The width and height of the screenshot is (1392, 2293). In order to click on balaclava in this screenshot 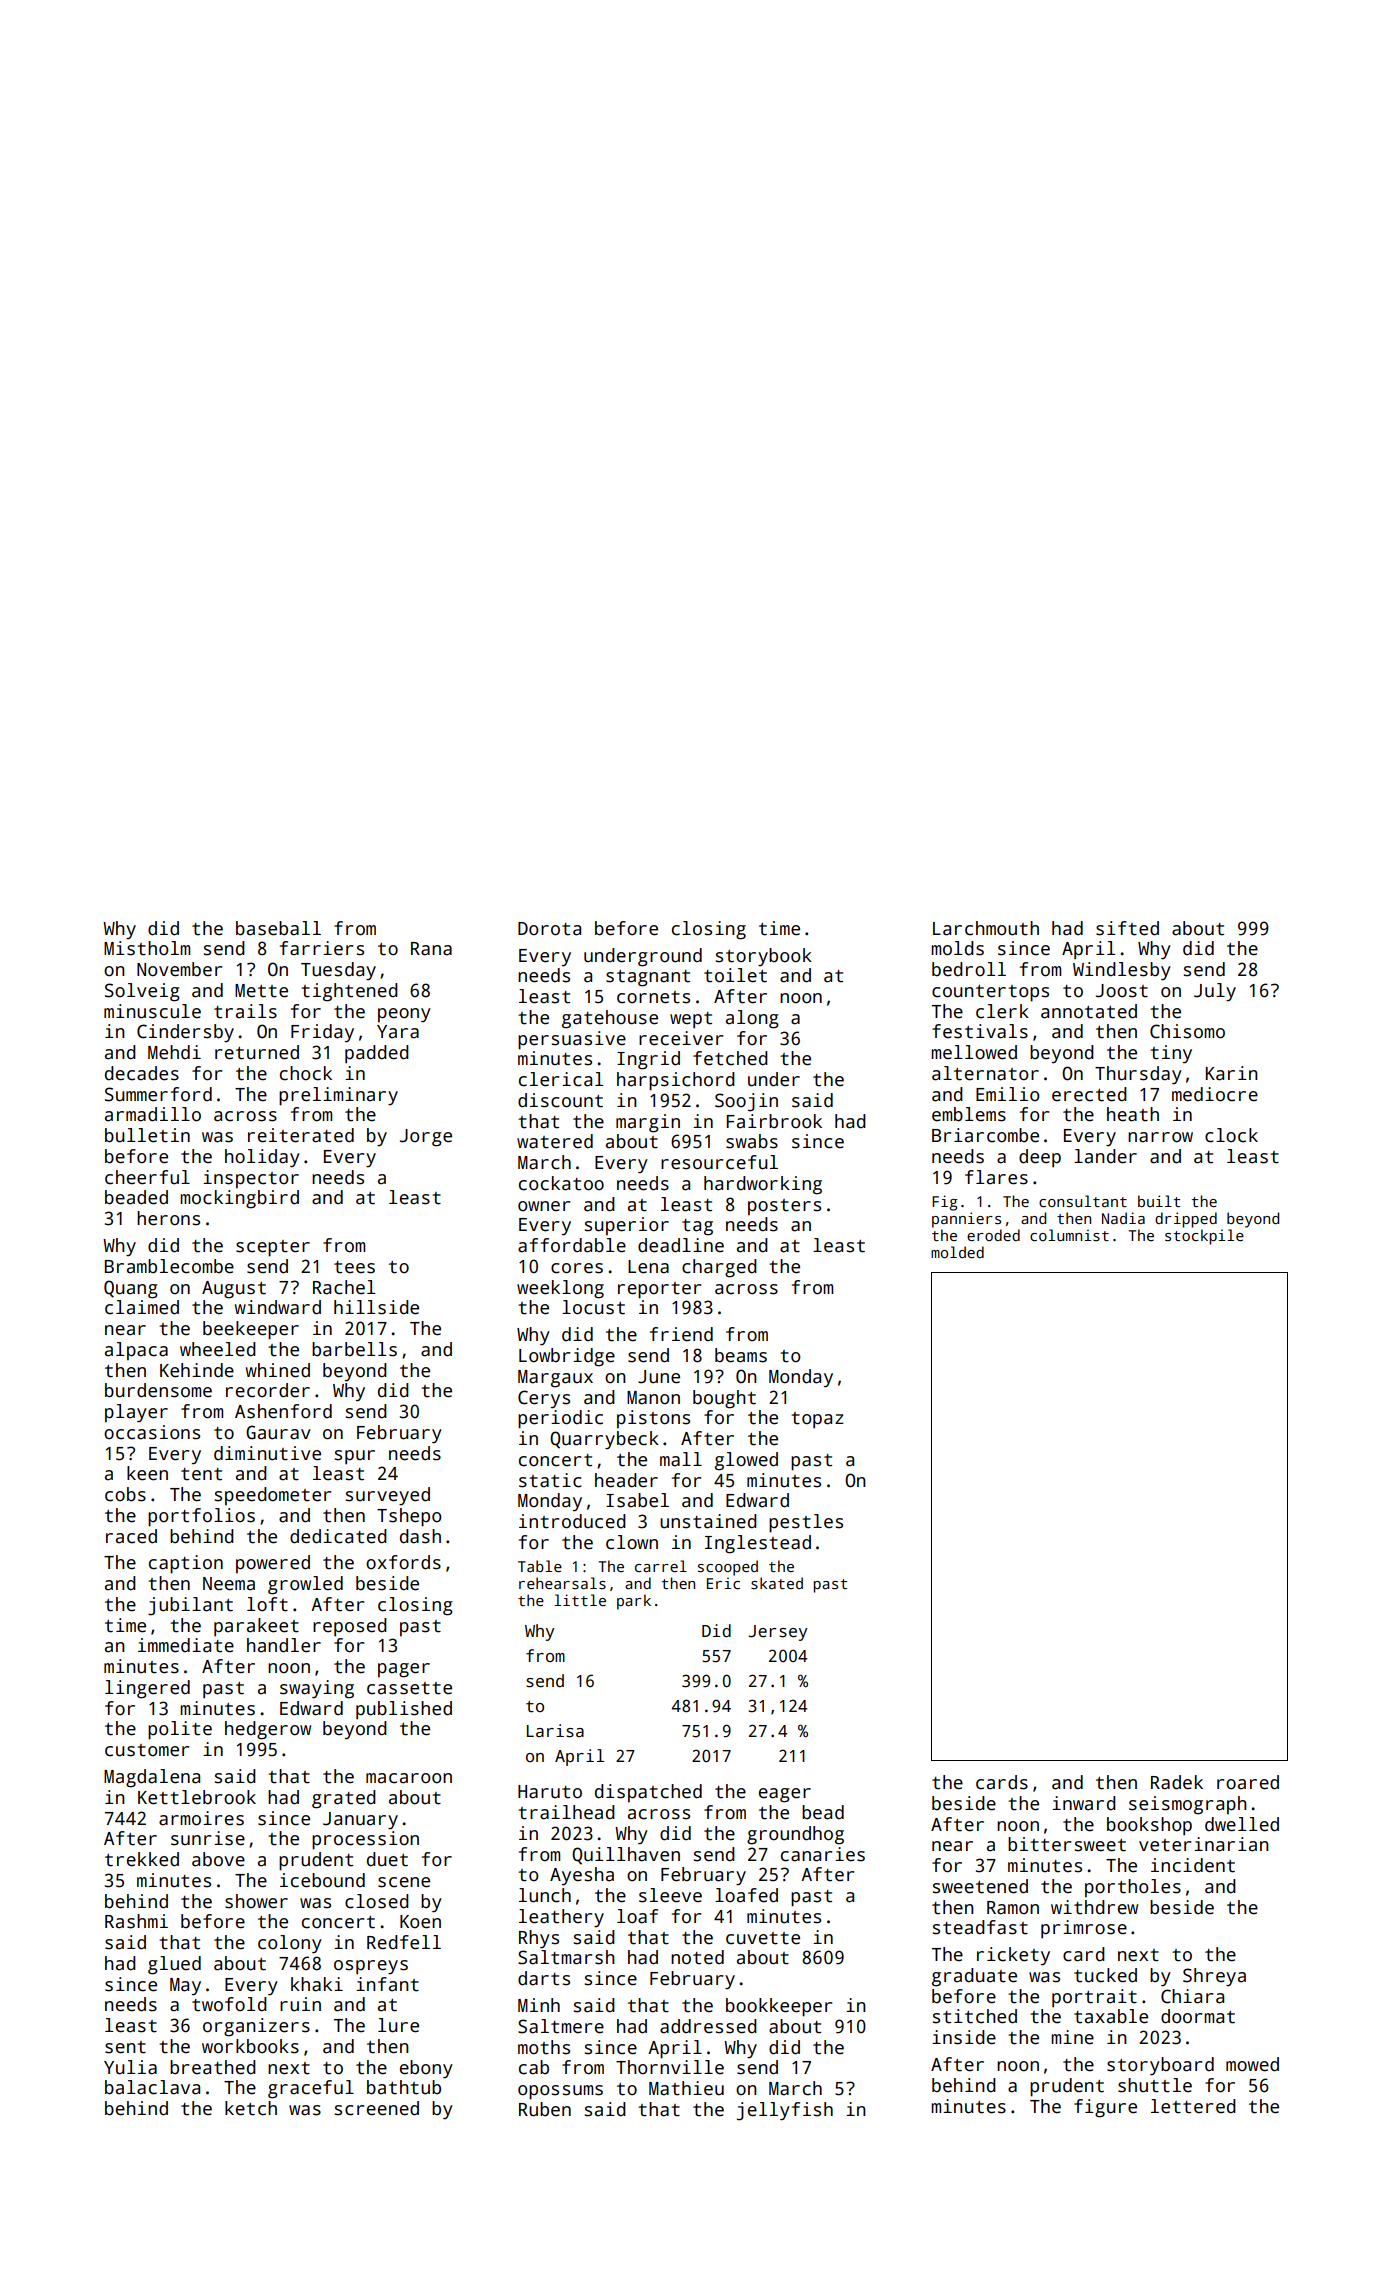, I will do `click(152, 2087)`.
